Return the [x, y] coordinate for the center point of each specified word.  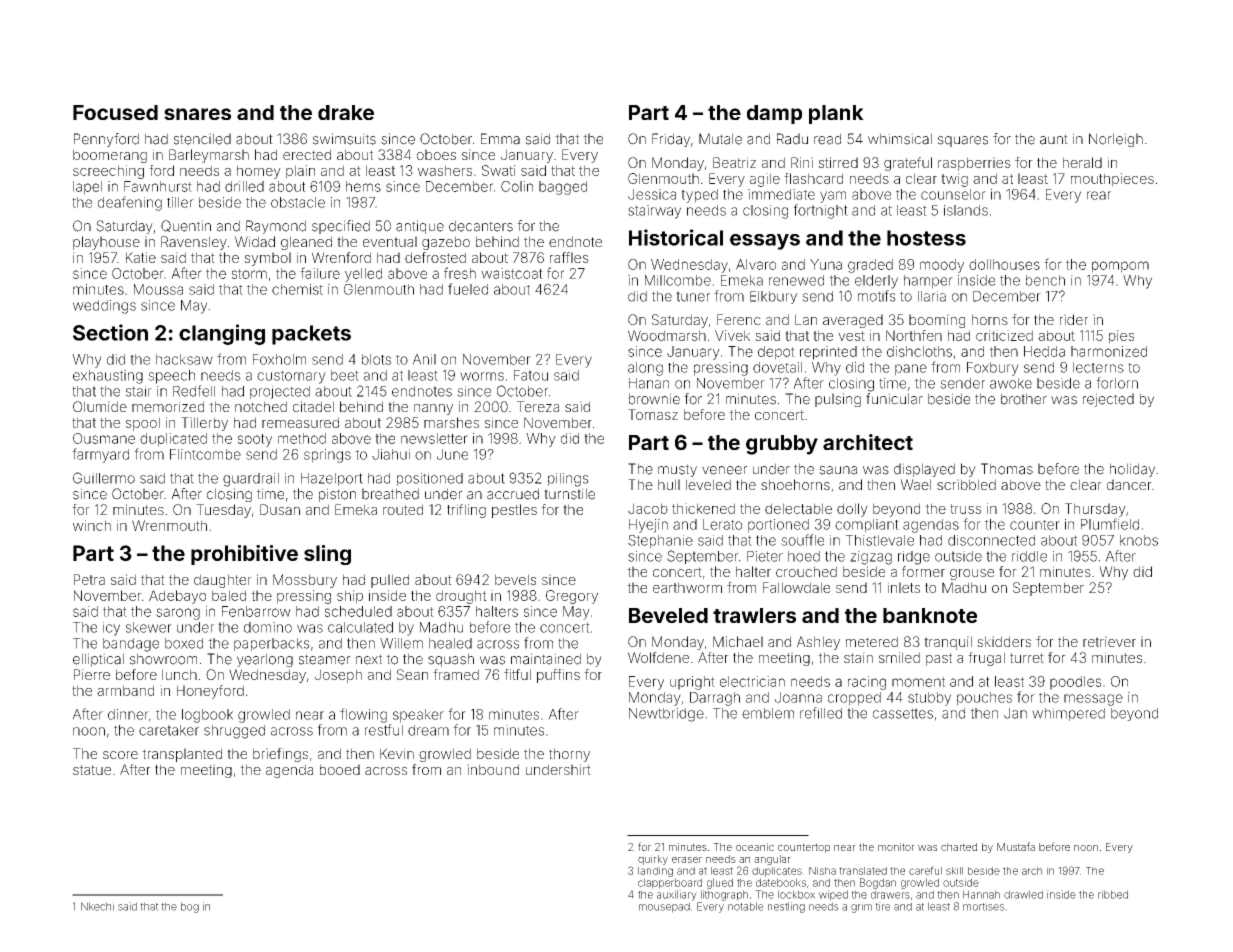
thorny [569, 755]
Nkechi [97, 906]
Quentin [186, 226]
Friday [671, 140]
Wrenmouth [169, 525]
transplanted [182, 755]
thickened [703, 508]
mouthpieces [1112, 180]
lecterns [1098, 367]
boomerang [110, 156]
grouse [972, 574]
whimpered [1068, 714]
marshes [451, 422]
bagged [563, 188]
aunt [1054, 139]
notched [261, 406]
